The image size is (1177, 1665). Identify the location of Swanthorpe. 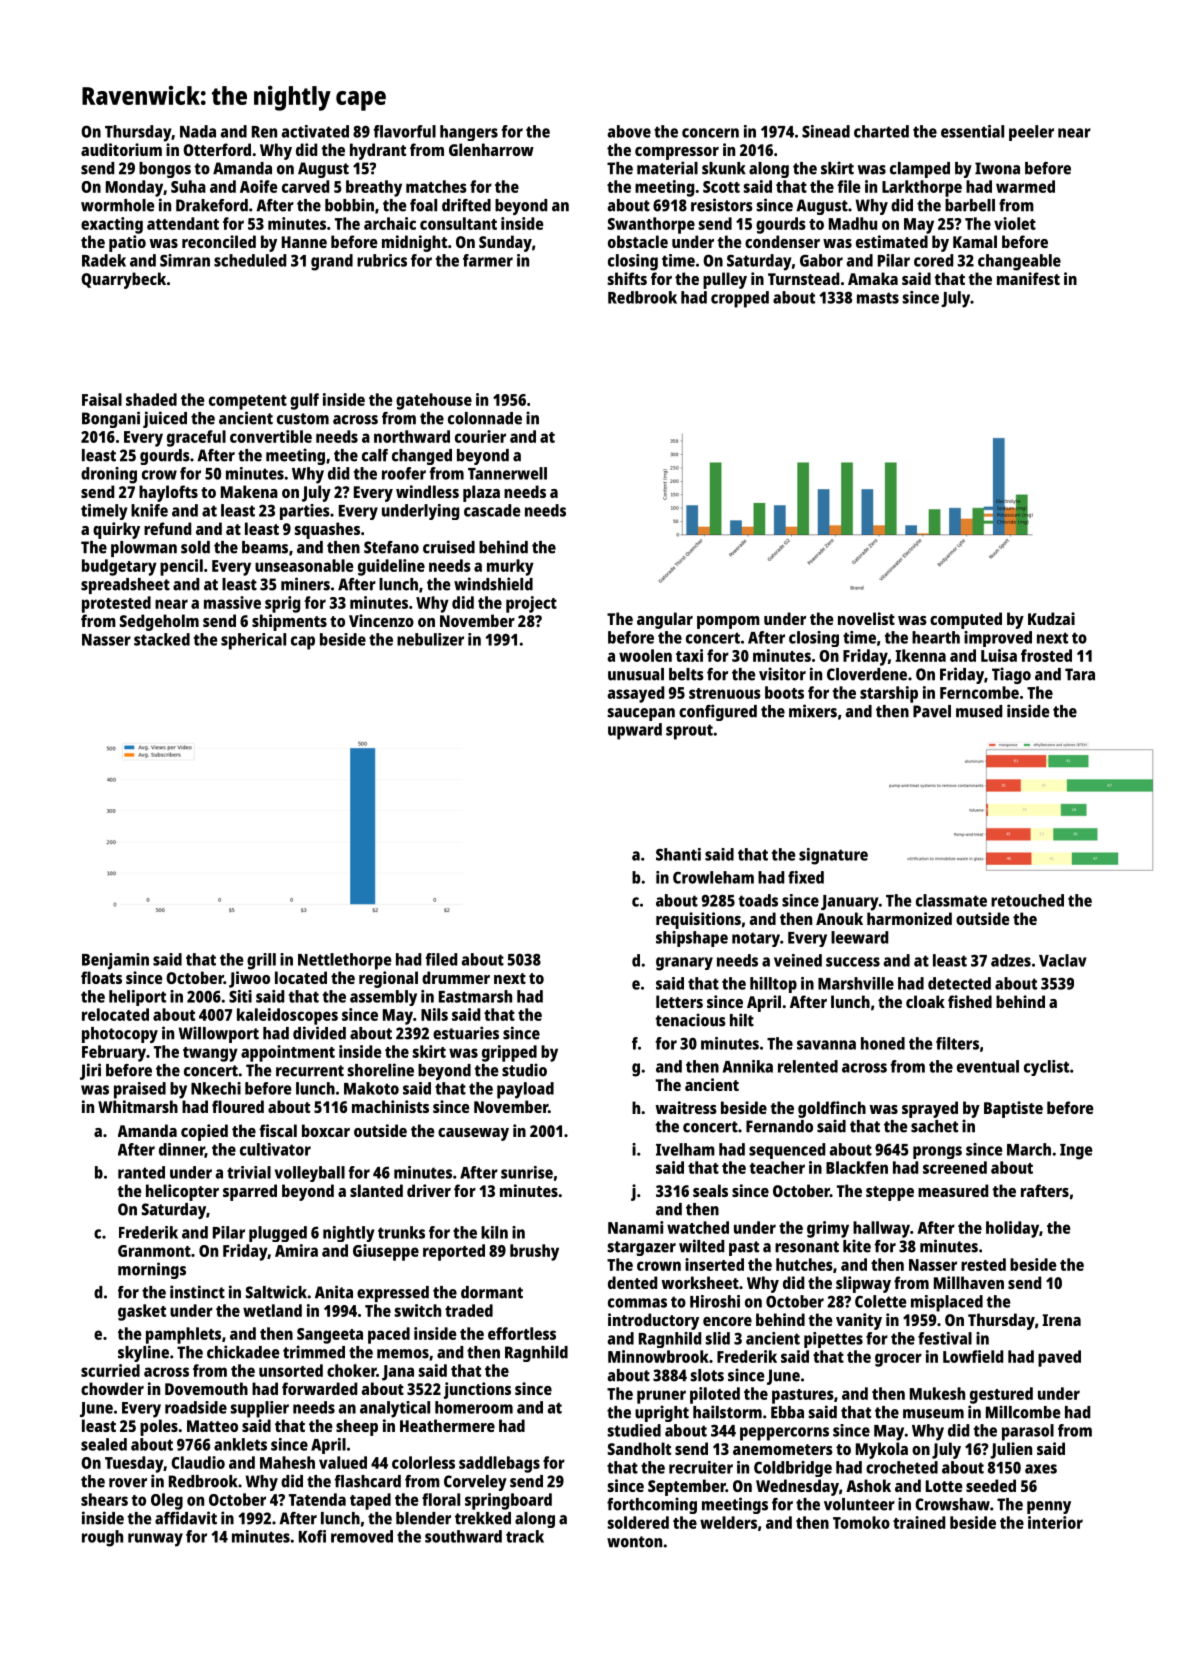
(651, 225).
